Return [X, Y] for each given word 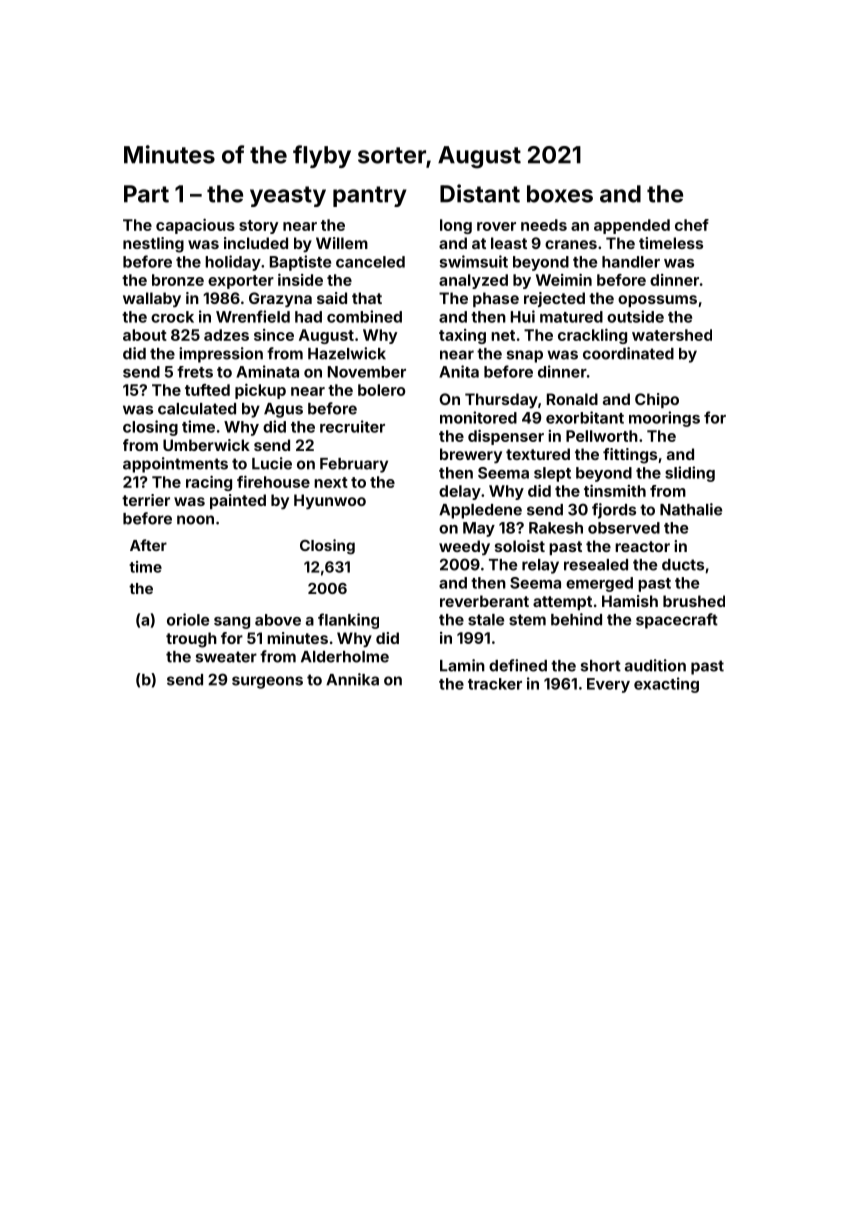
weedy [464, 548]
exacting [666, 685]
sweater [226, 657]
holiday [233, 263]
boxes [560, 194]
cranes [571, 244]
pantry [370, 196]
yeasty [288, 196]
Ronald [572, 399]
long [456, 226]
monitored [478, 417]
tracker [495, 684]
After [148, 545]
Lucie [272, 463]
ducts [683, 565]
